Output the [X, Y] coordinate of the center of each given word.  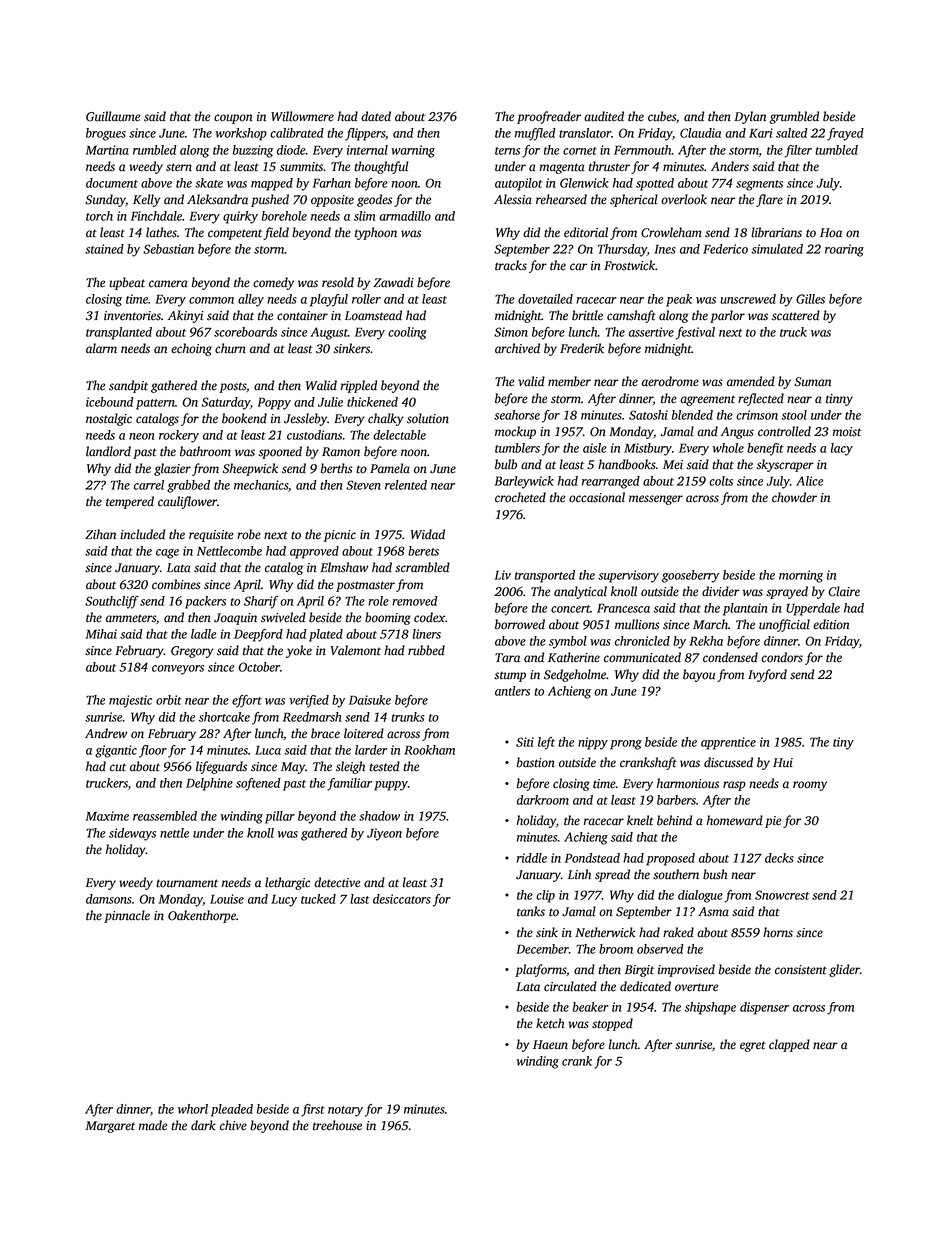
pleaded [232, 1110]
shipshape [710, 1008]
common [211, 300]
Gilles [810, 299]
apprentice [728, 743]
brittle [587, 315]
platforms [540, 970]
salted [791, 133]
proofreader [549, 117]
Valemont [356, 650]
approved [314, 552]
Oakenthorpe [202, 916]
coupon [233, 119]
